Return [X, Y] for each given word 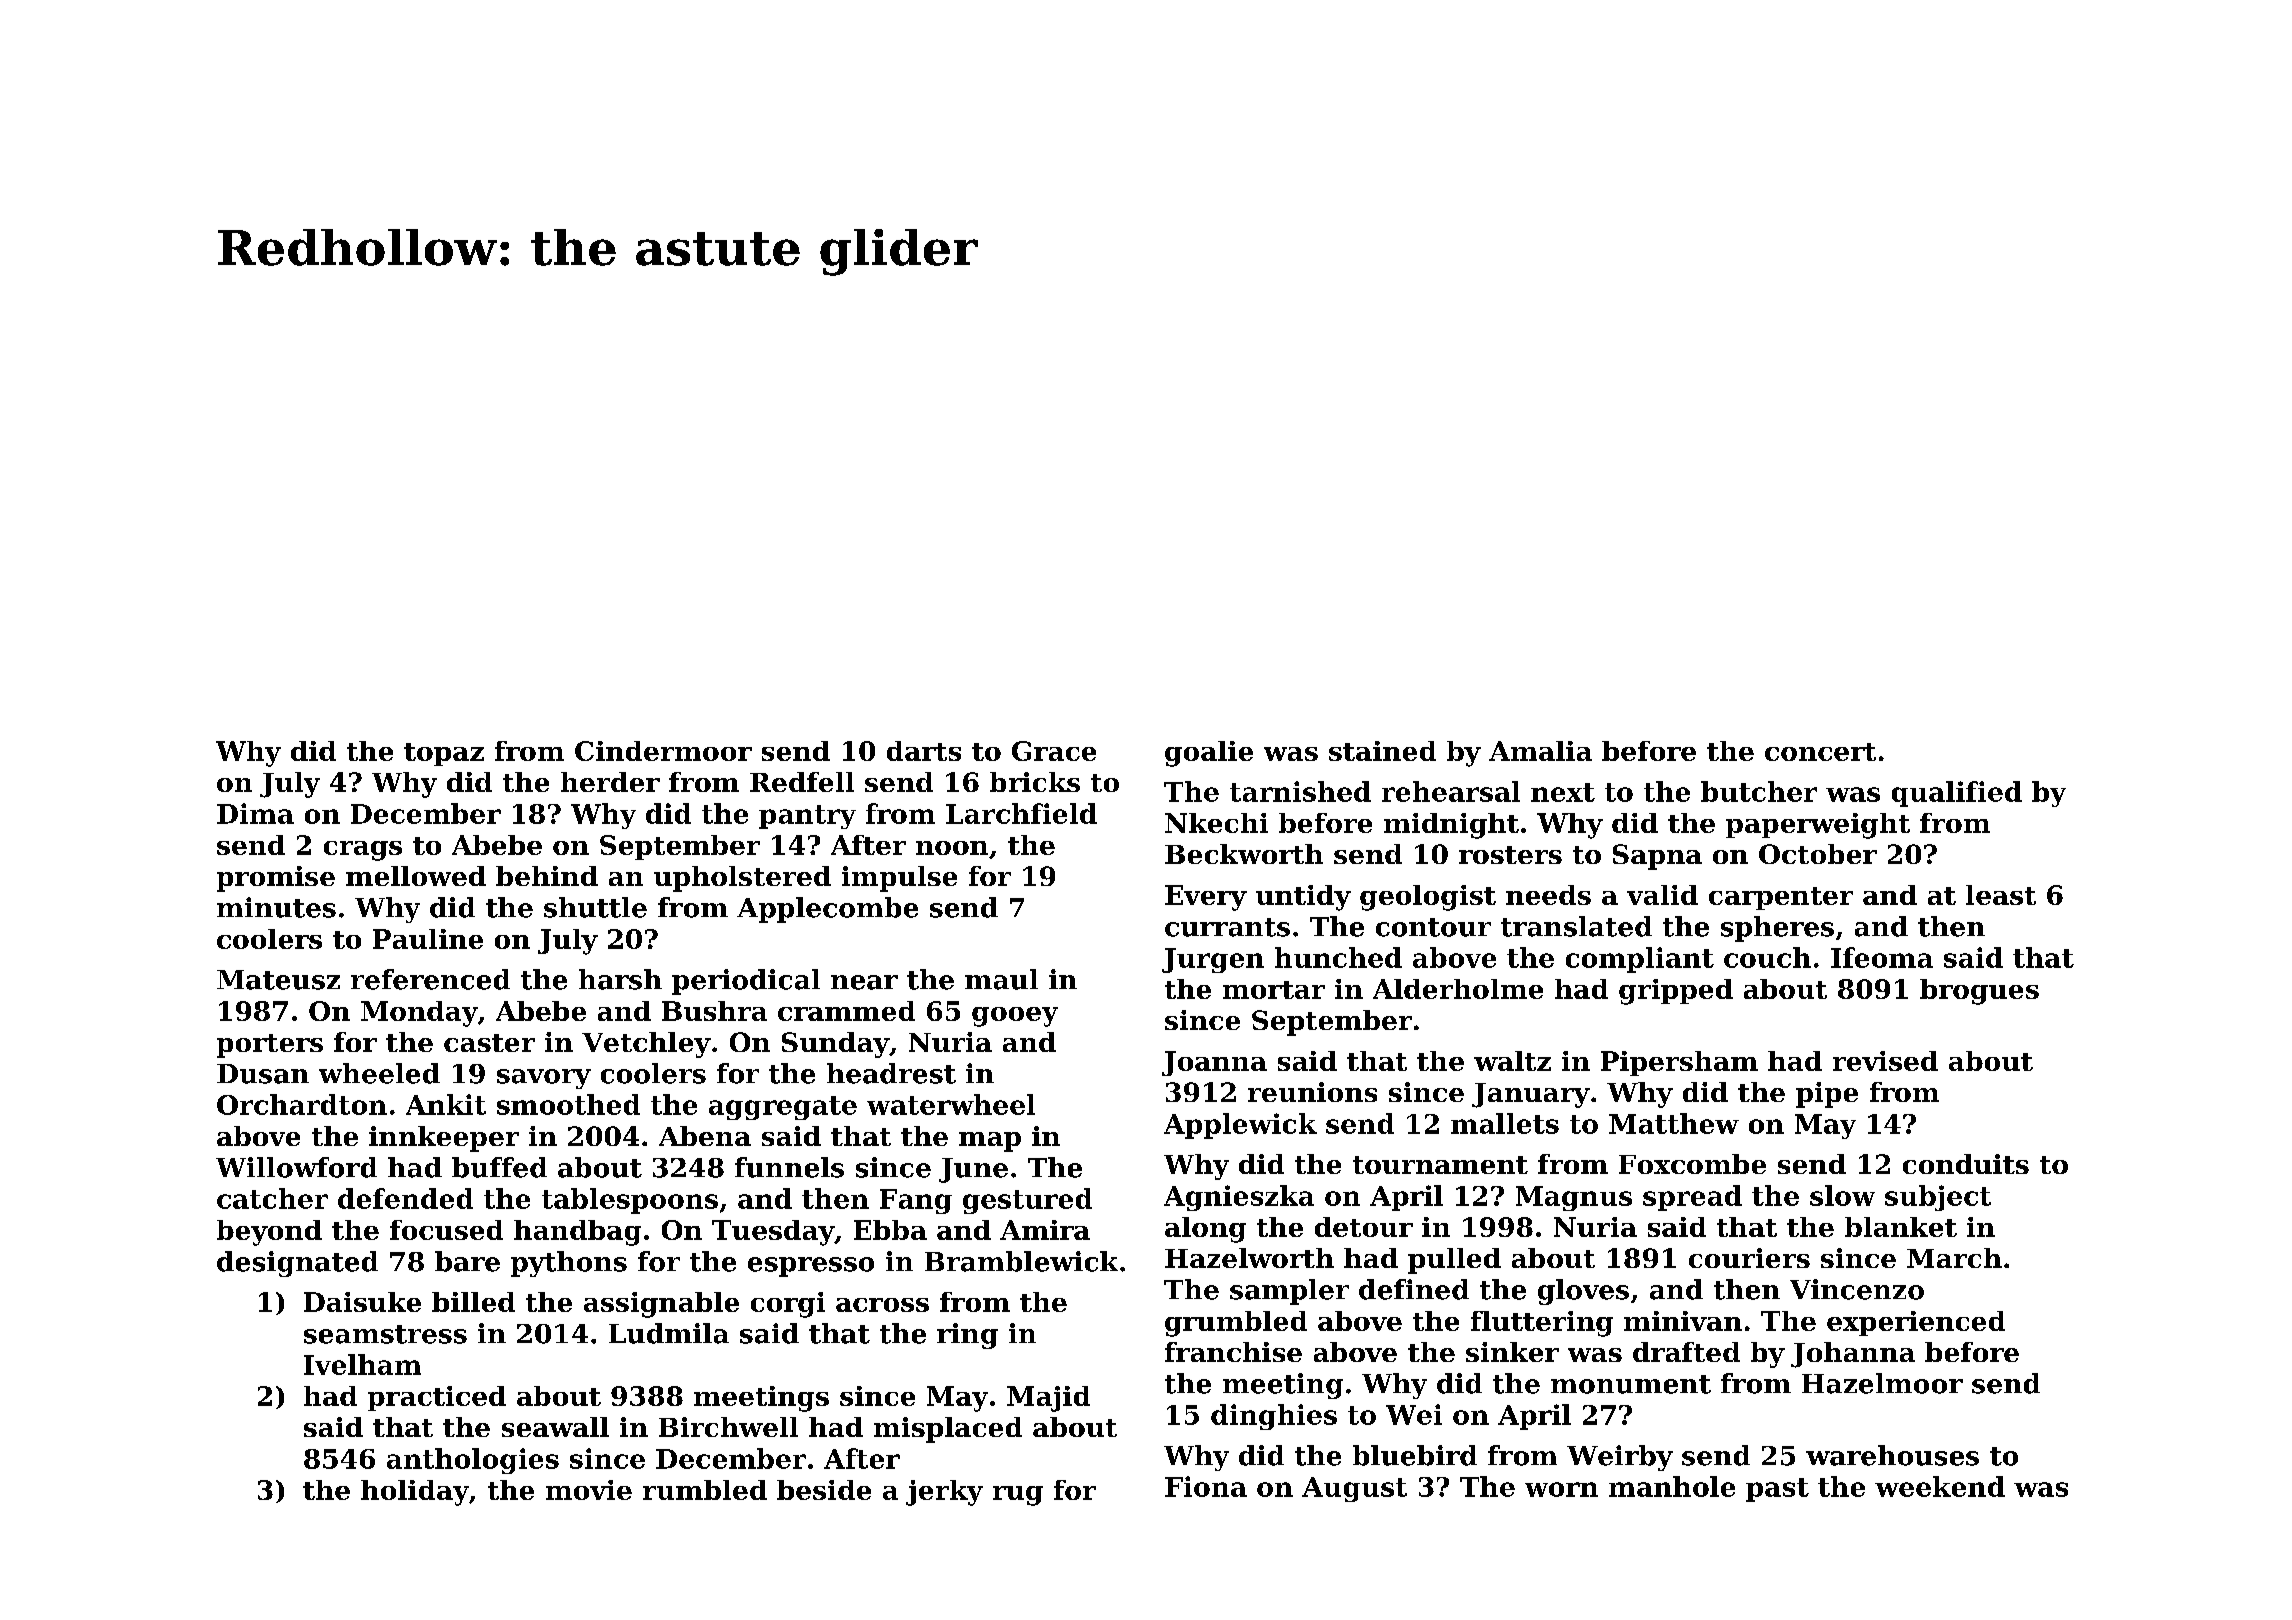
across [882, 1305]
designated [297, 1264]
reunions [1312, 1092]
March [1954, 1258]
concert [1820, 752]
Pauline [428, 939]
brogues [1979, 992]
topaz [444, 754]
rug [1018, 1496]
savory [544, 1079]
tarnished [1300, 791]
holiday [415, 1493]
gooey [1015, 1017]
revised [1885, 1061]
